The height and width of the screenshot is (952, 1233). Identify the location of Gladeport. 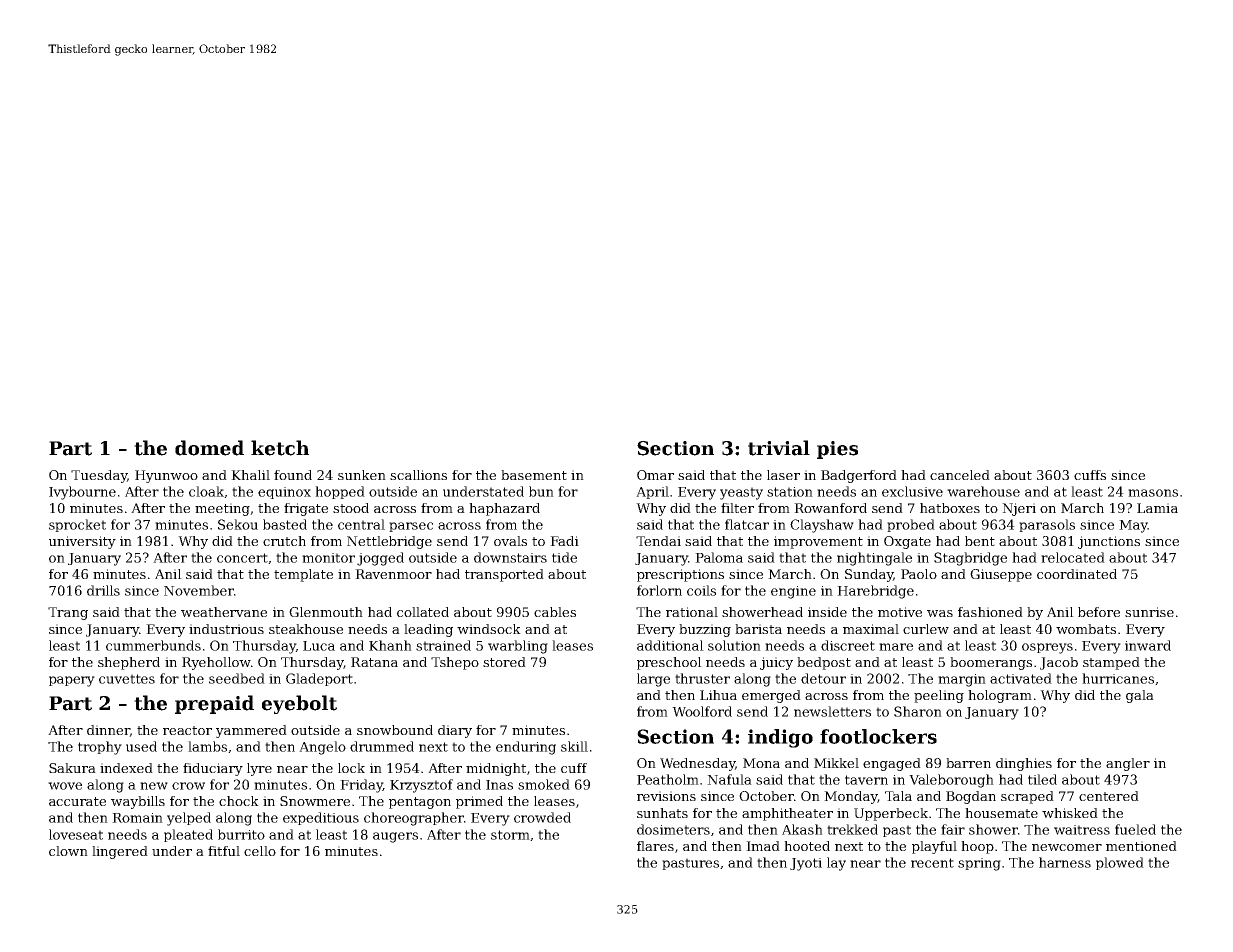
(319, 679).
